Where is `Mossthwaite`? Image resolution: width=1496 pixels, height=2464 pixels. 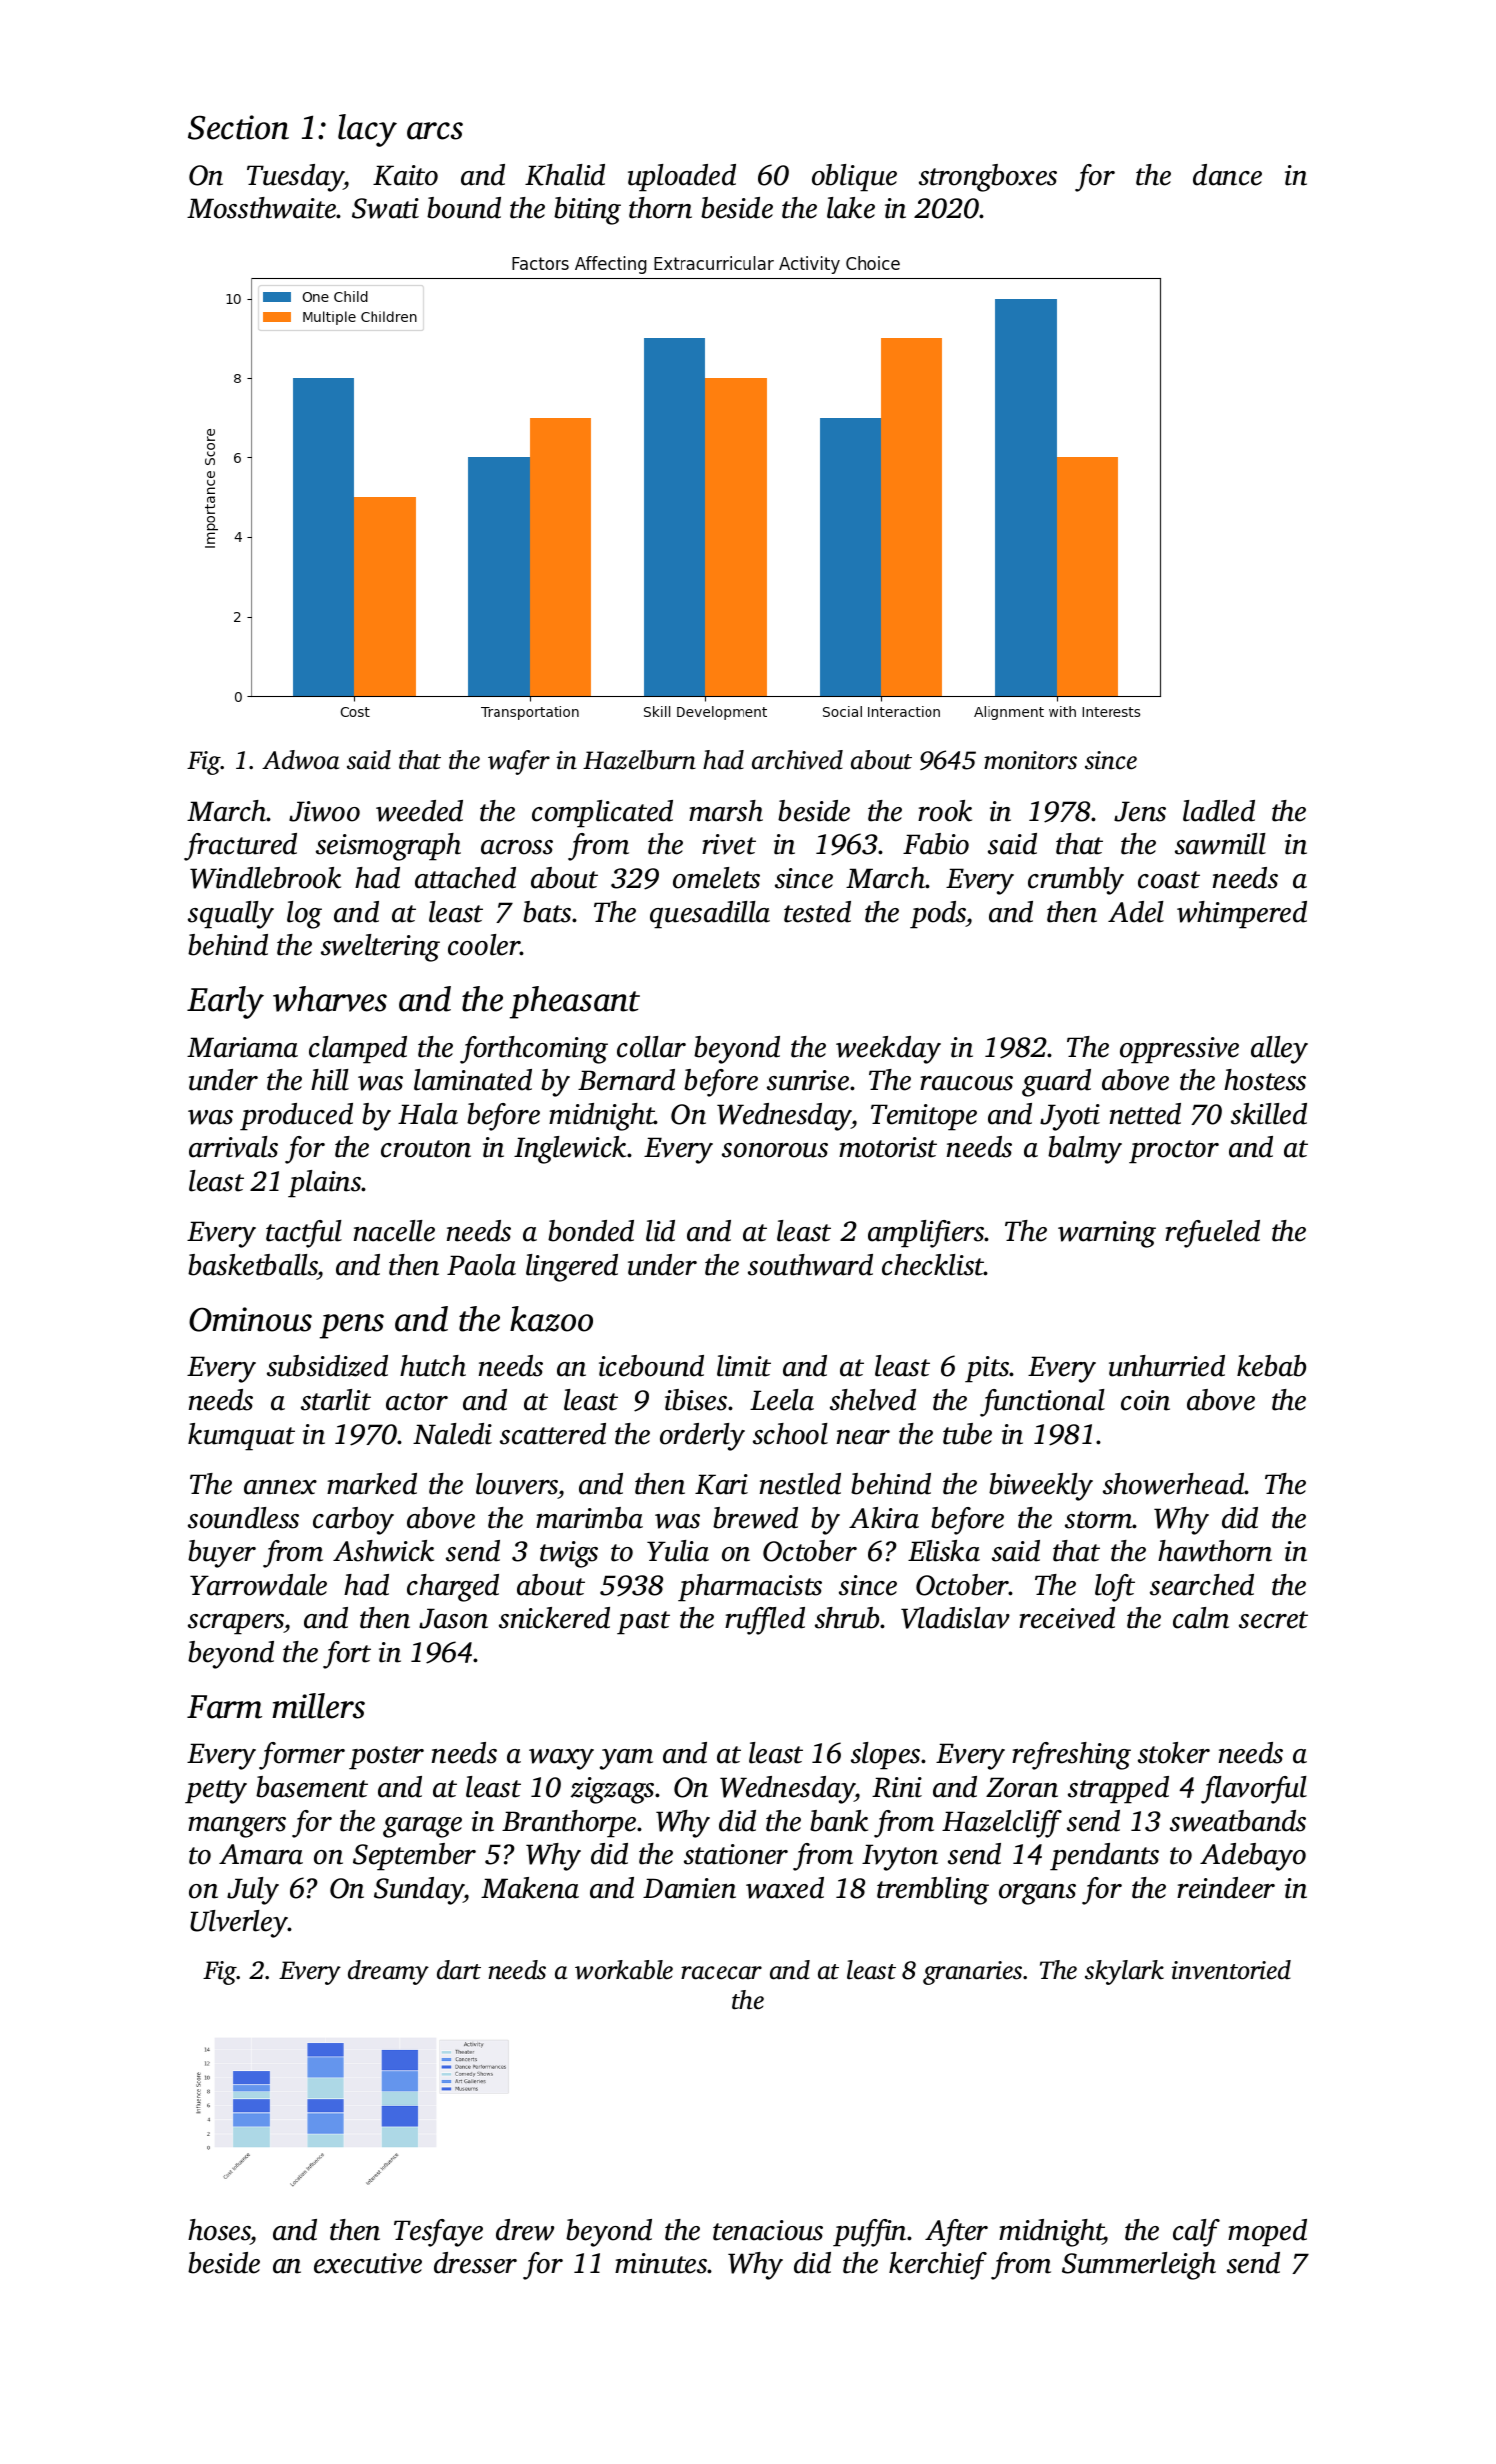 Mossthwaite is located at coordinates (262, 208).
